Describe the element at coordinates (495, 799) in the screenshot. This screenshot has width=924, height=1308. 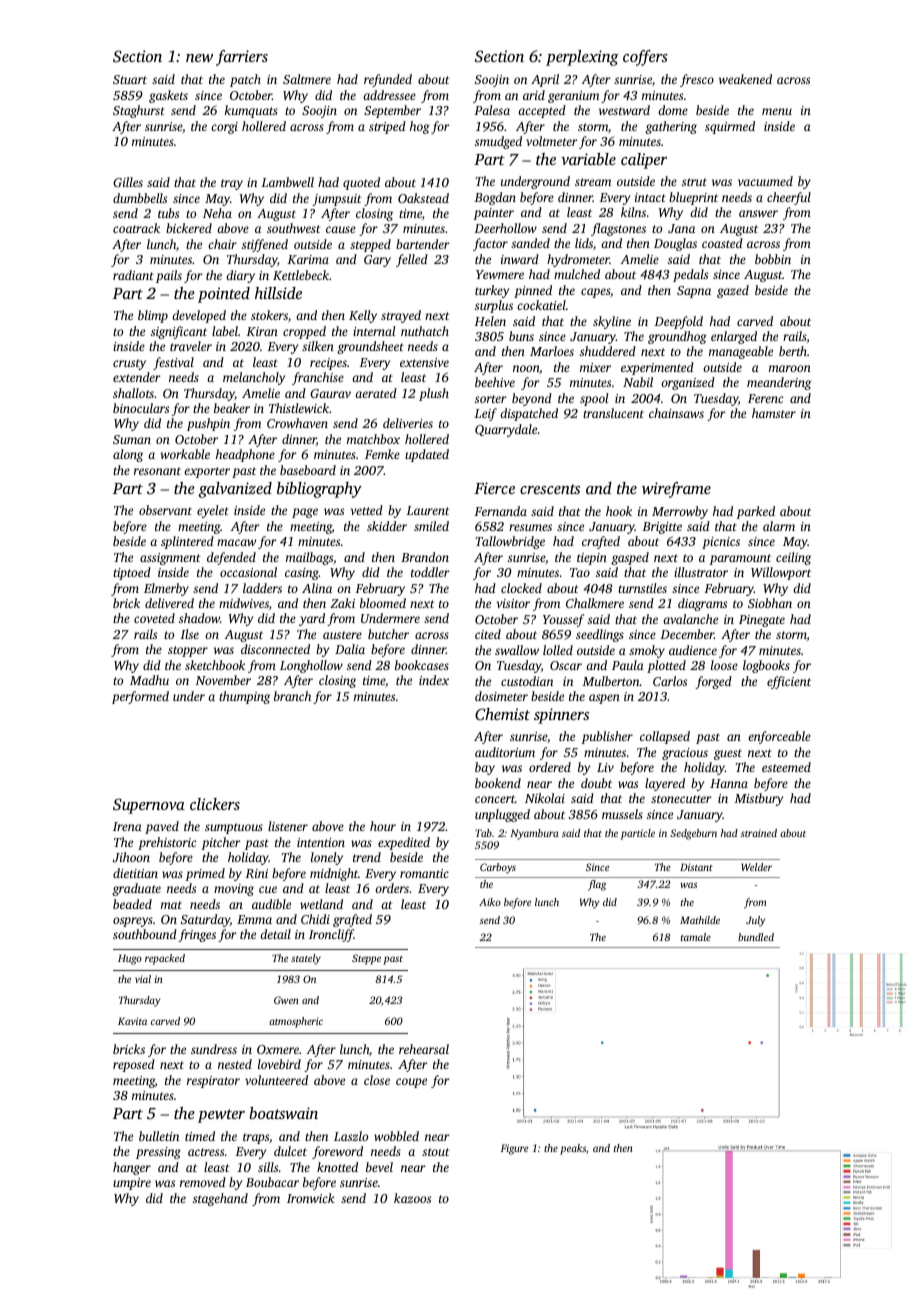
I see `concert` at that location.
